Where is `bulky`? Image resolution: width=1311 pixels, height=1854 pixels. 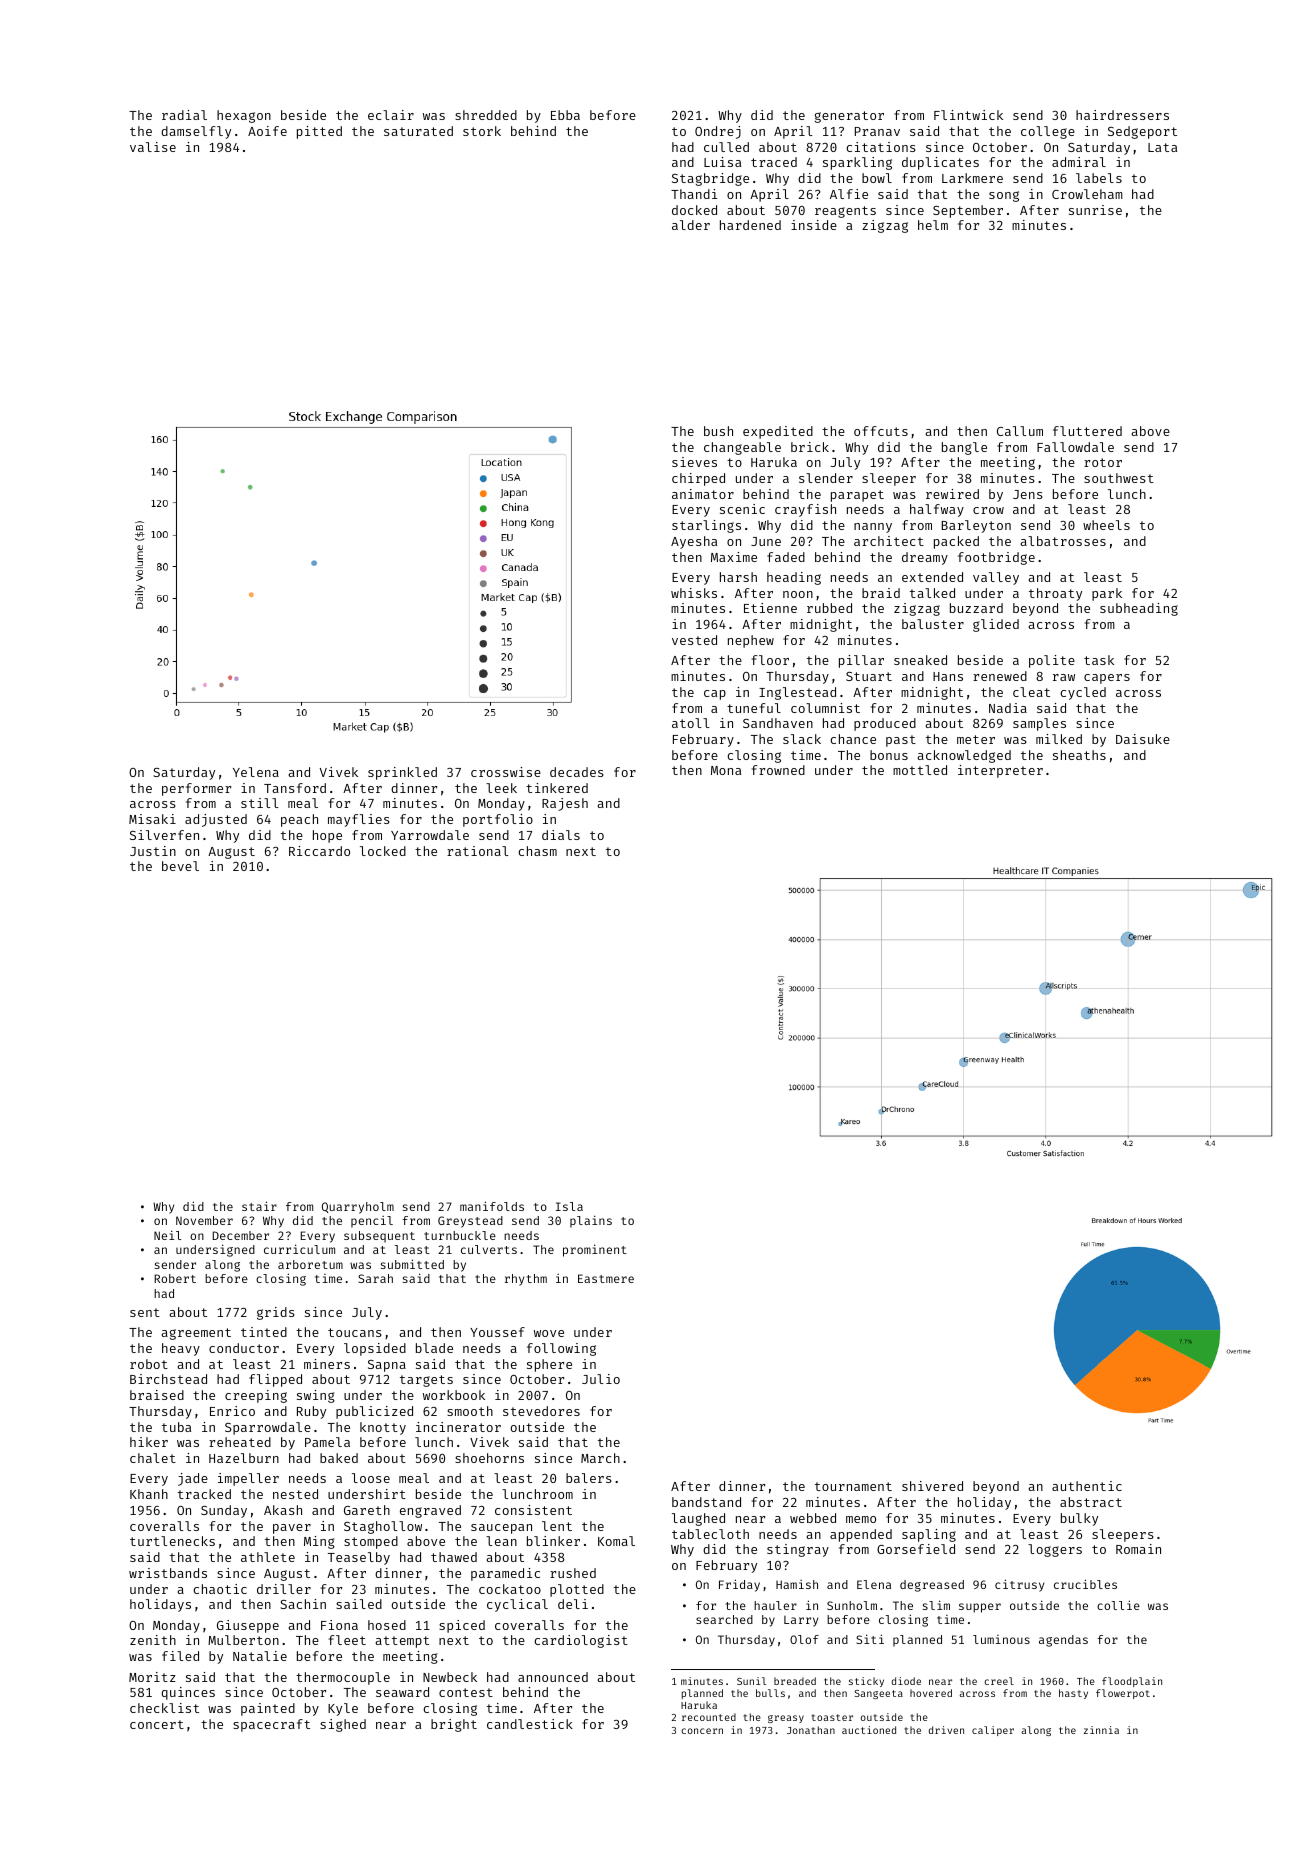 bulky is located at coordinates (1079, 1519).
